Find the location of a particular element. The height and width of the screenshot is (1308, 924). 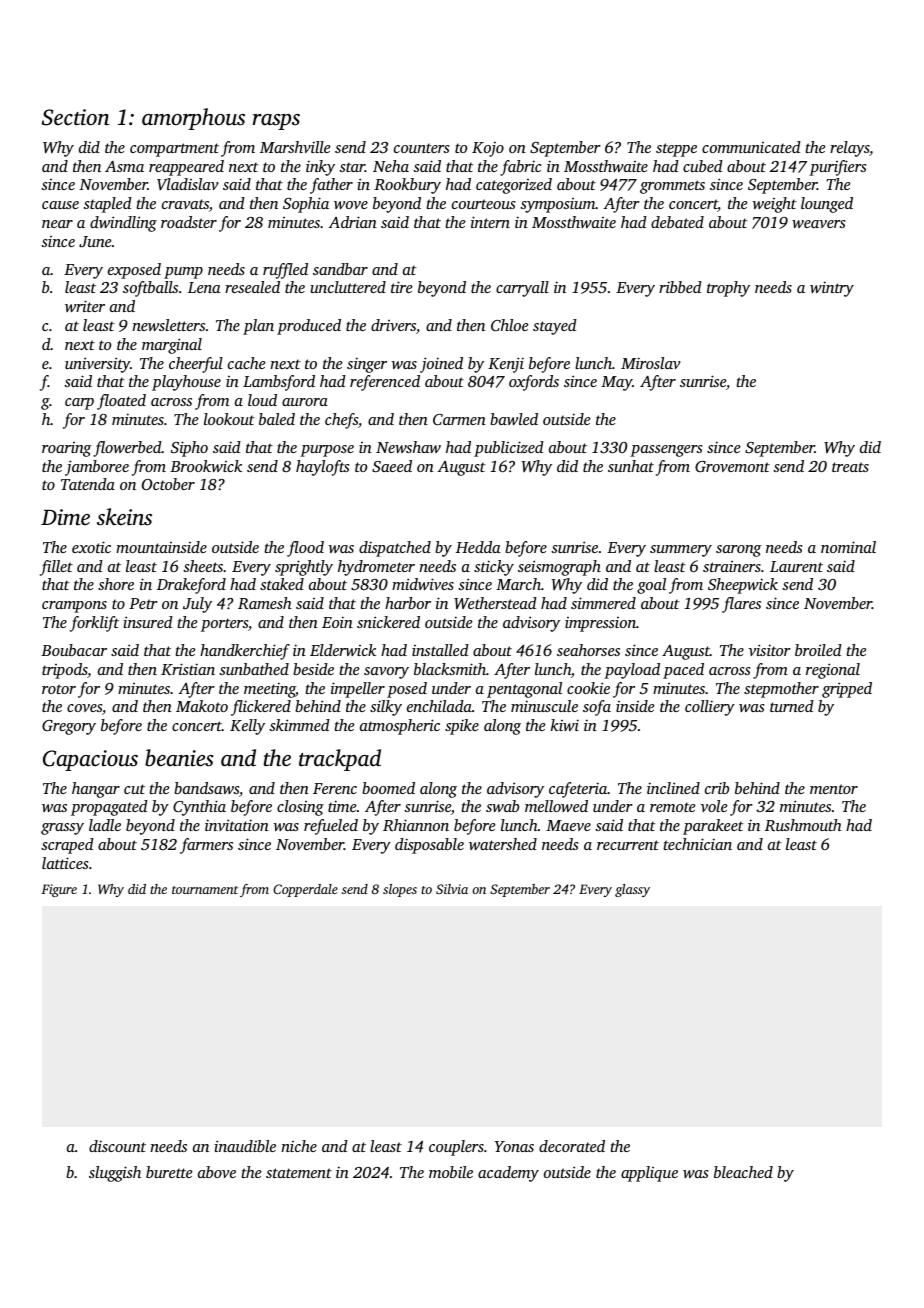

wintry is located at coordinates (832, 289).
